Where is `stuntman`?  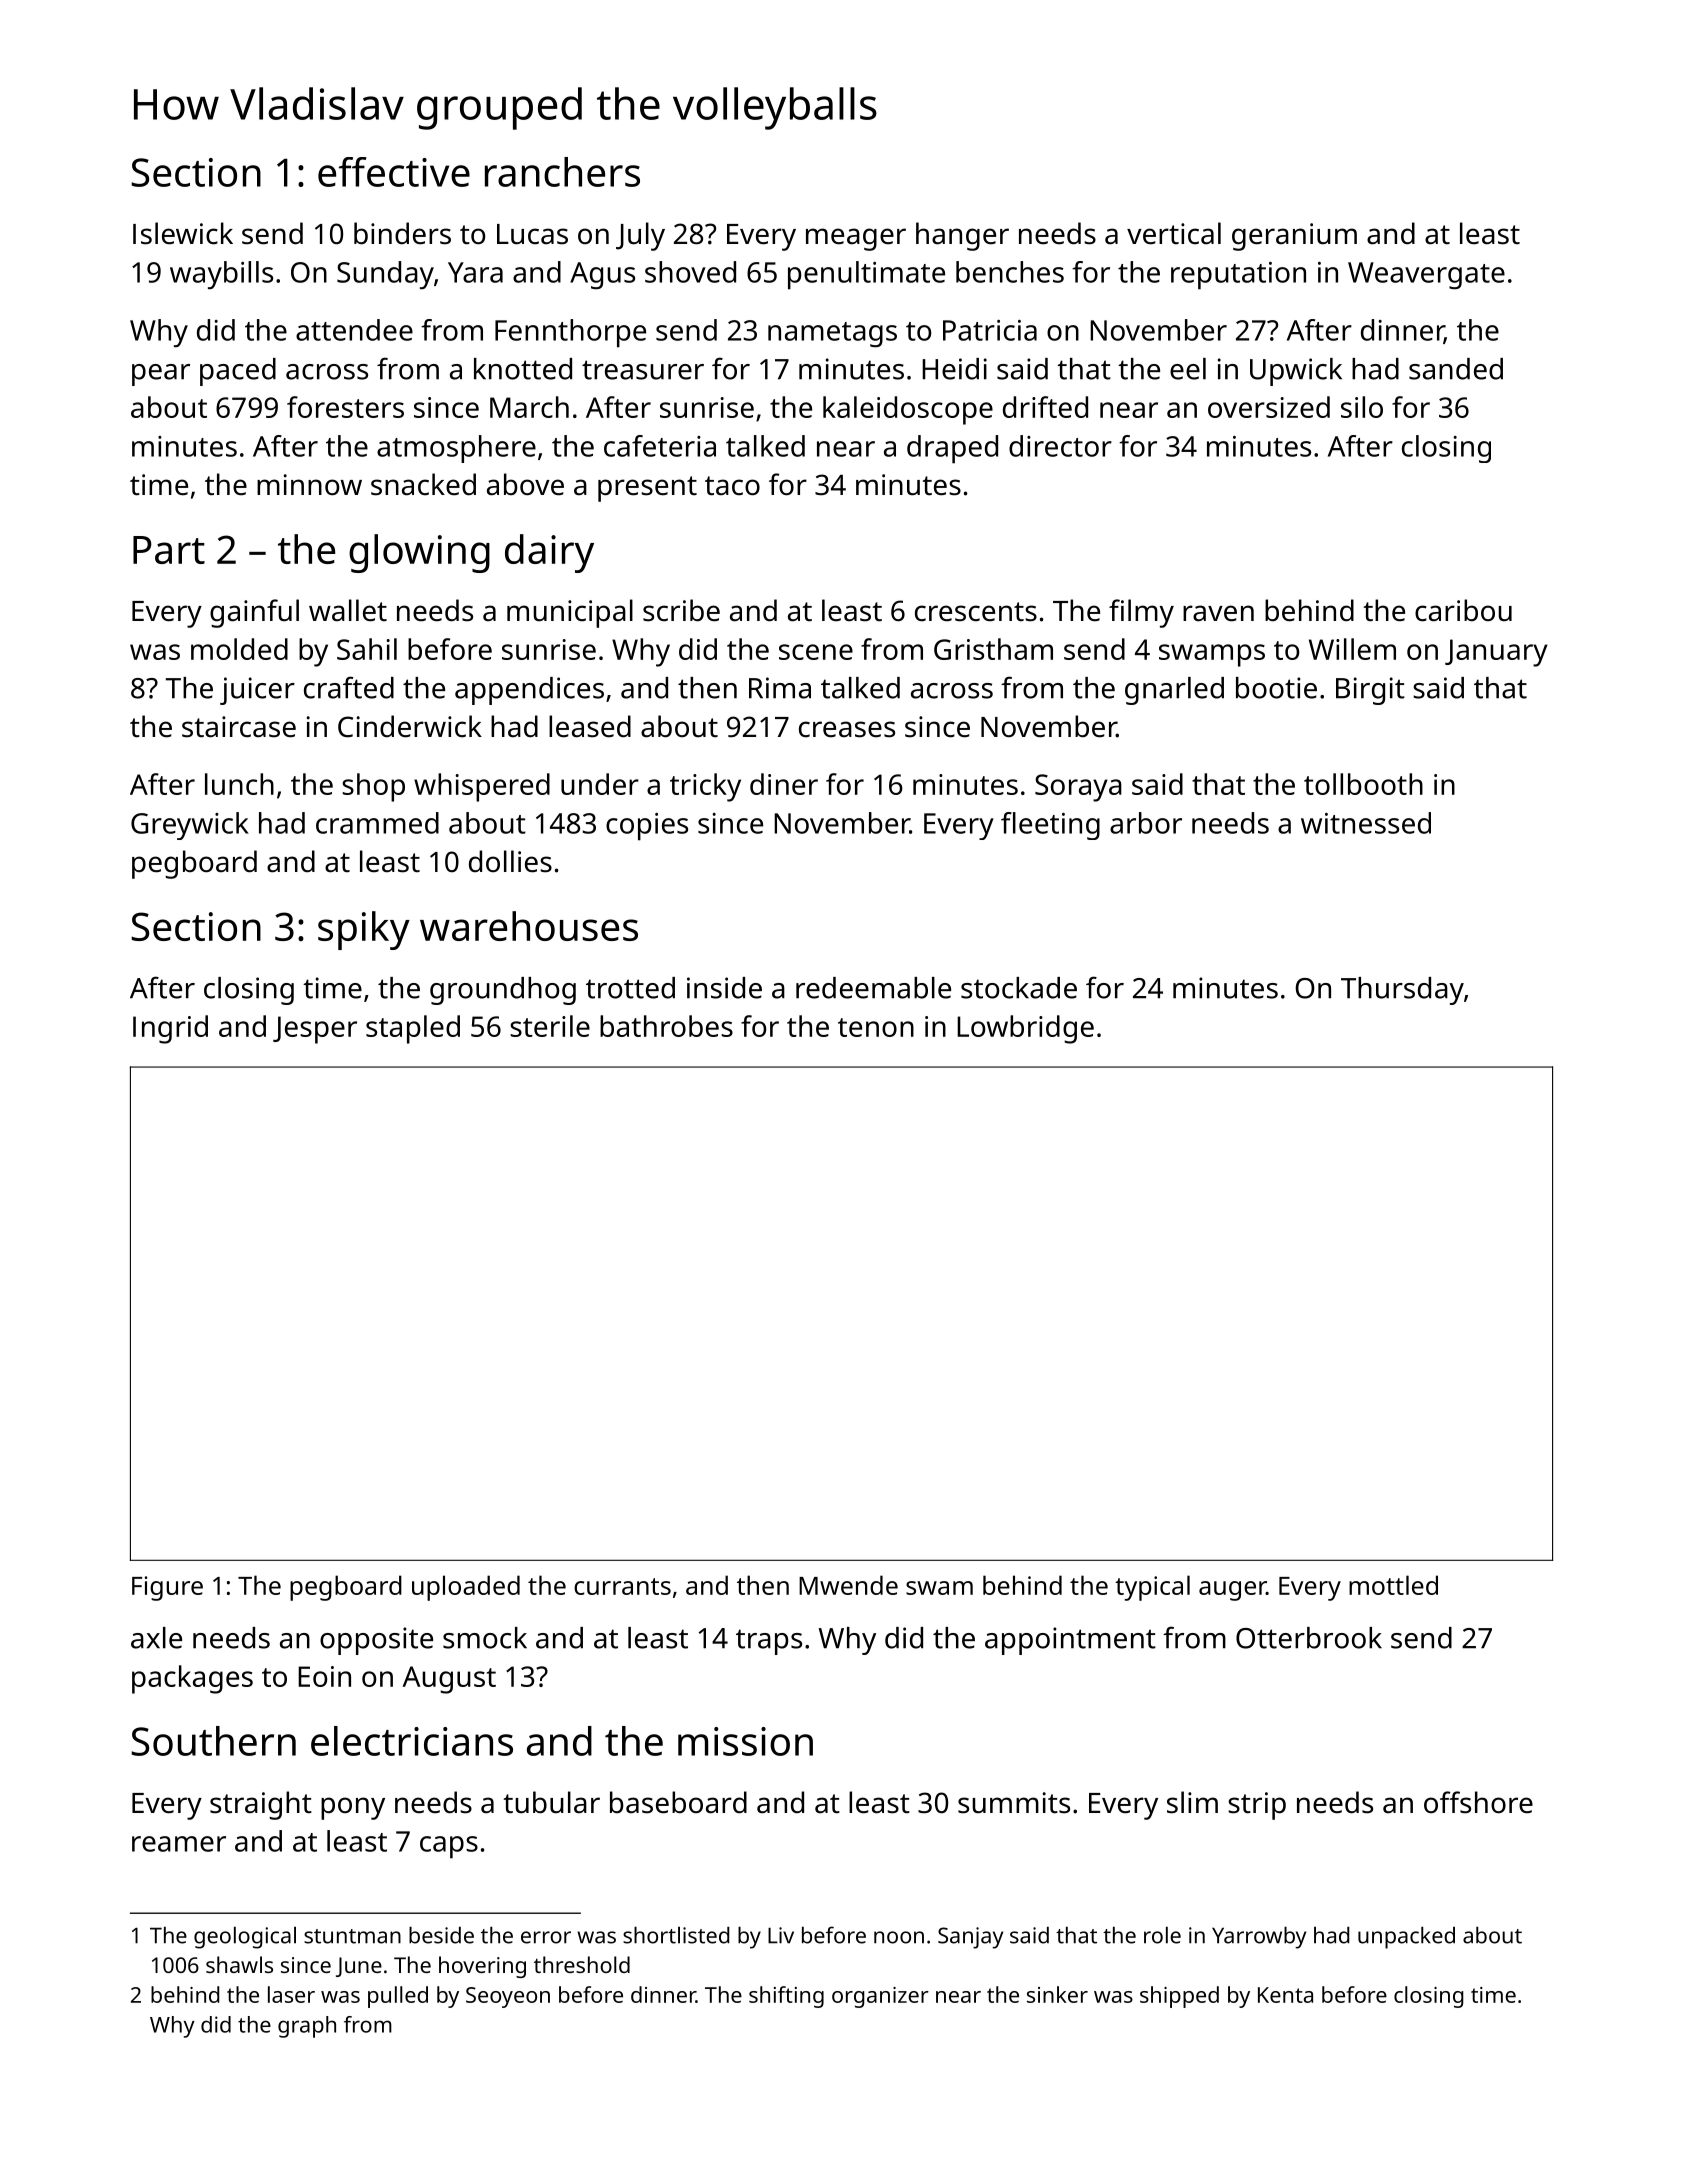
stuntman is located at coordinates (352, 1936).
